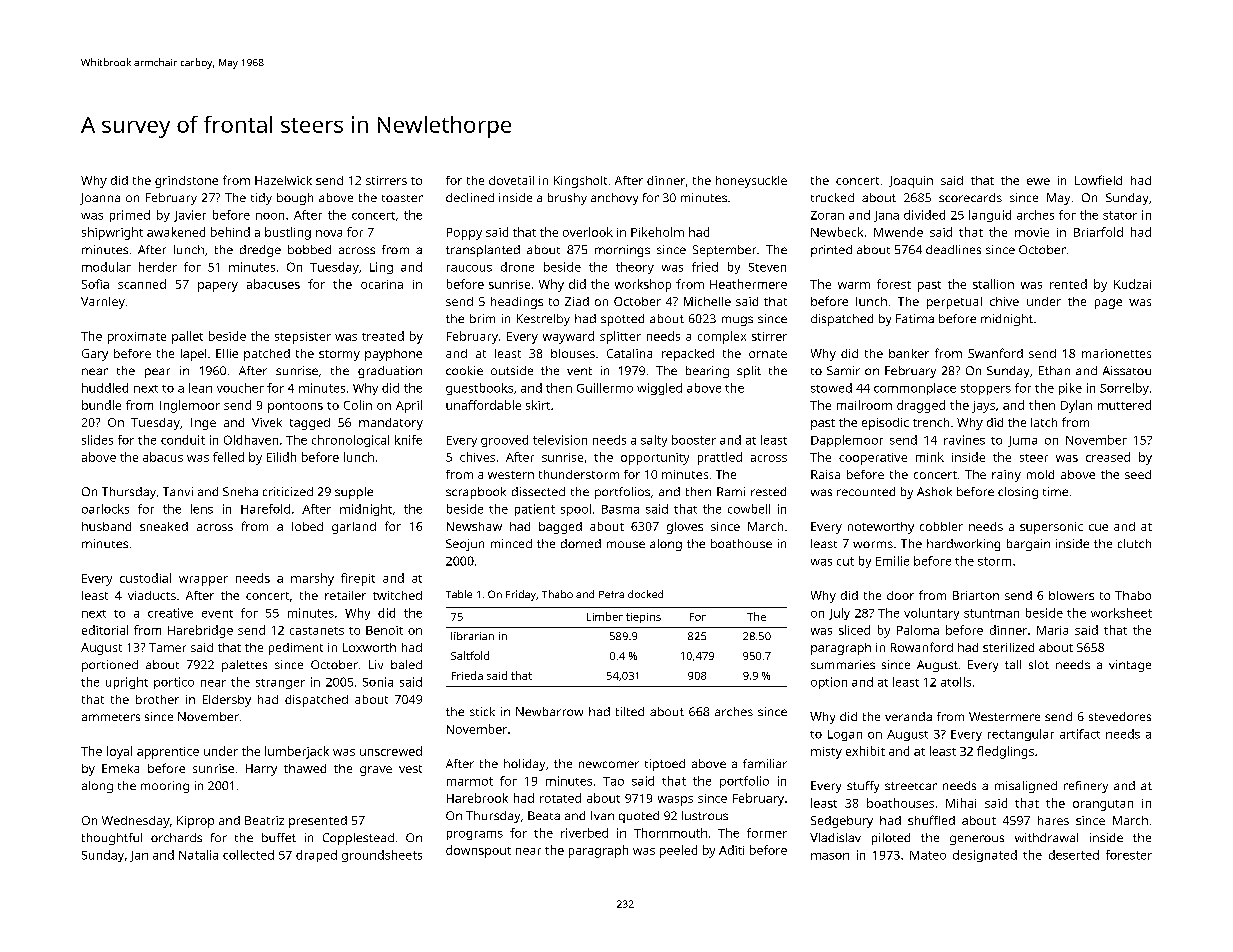 This image has height=952, width=1233. What do you see at coordinates (524, 765) in the image?
I see `holiday` at bounding box center [524, 765].
